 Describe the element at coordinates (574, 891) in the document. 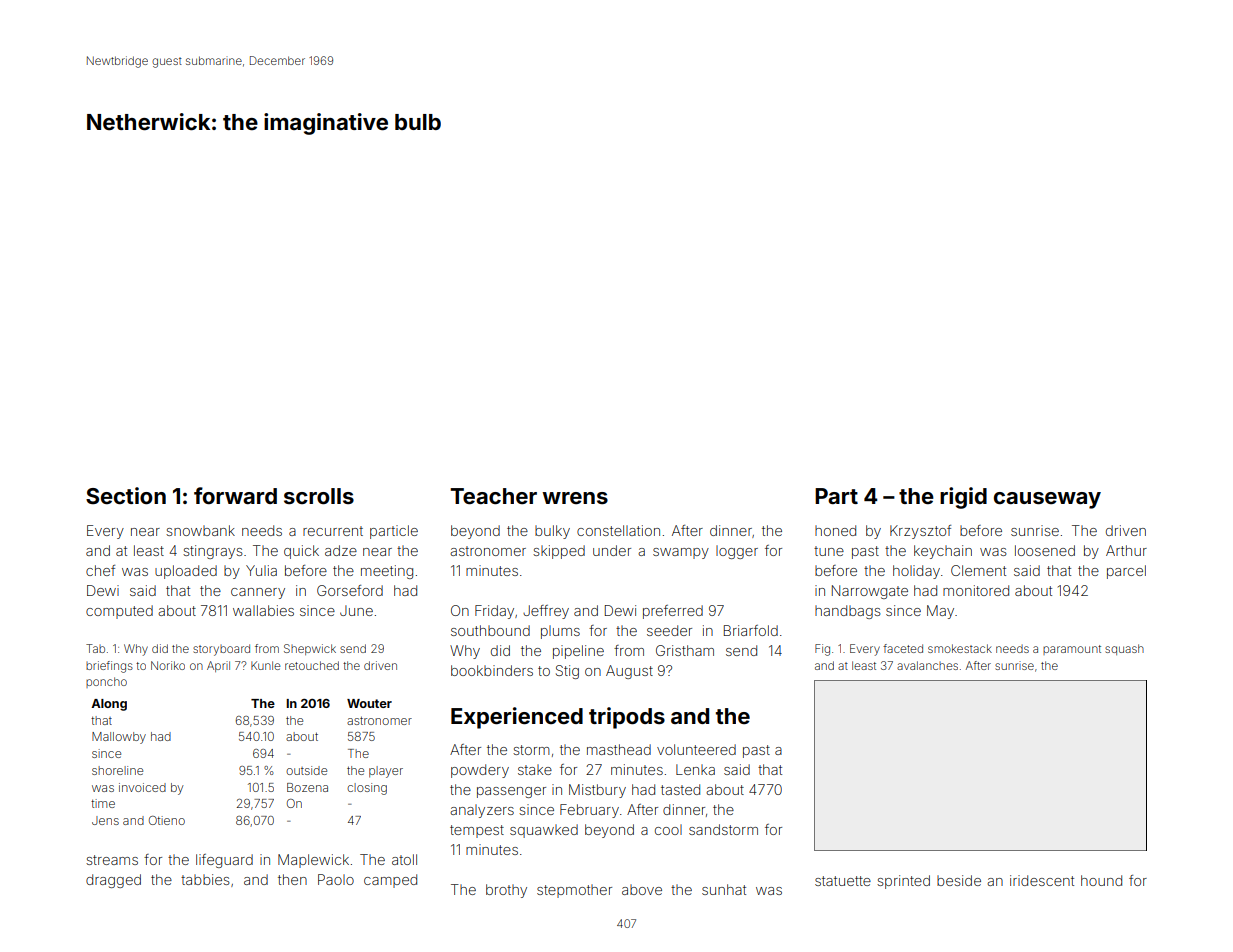

I see `stepmother` at that location.
